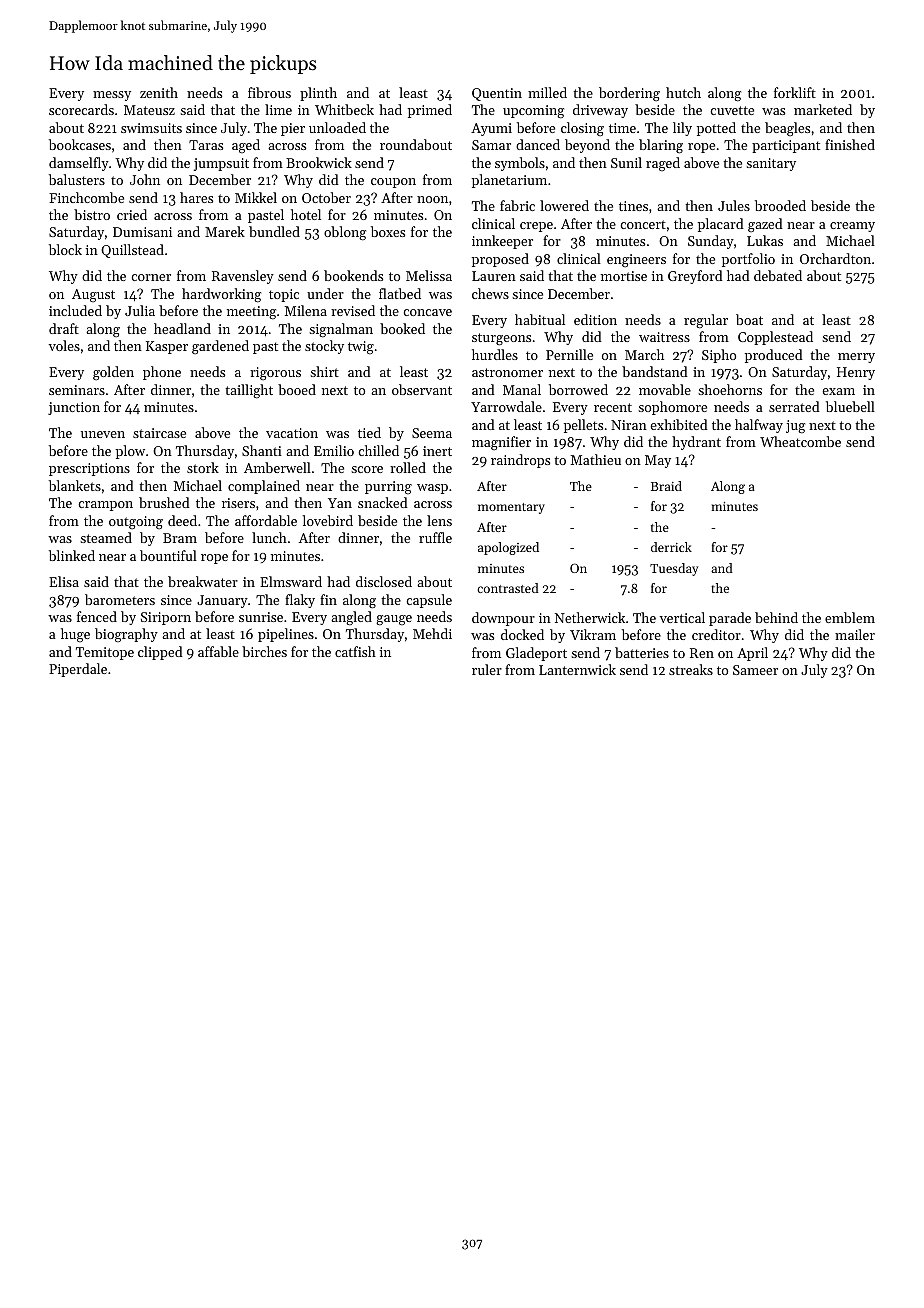 The height and width of the screenshot is (1308, 924). Describe the element at coordinates (75, 635) in the screenshot. I see `huge` at that location.
